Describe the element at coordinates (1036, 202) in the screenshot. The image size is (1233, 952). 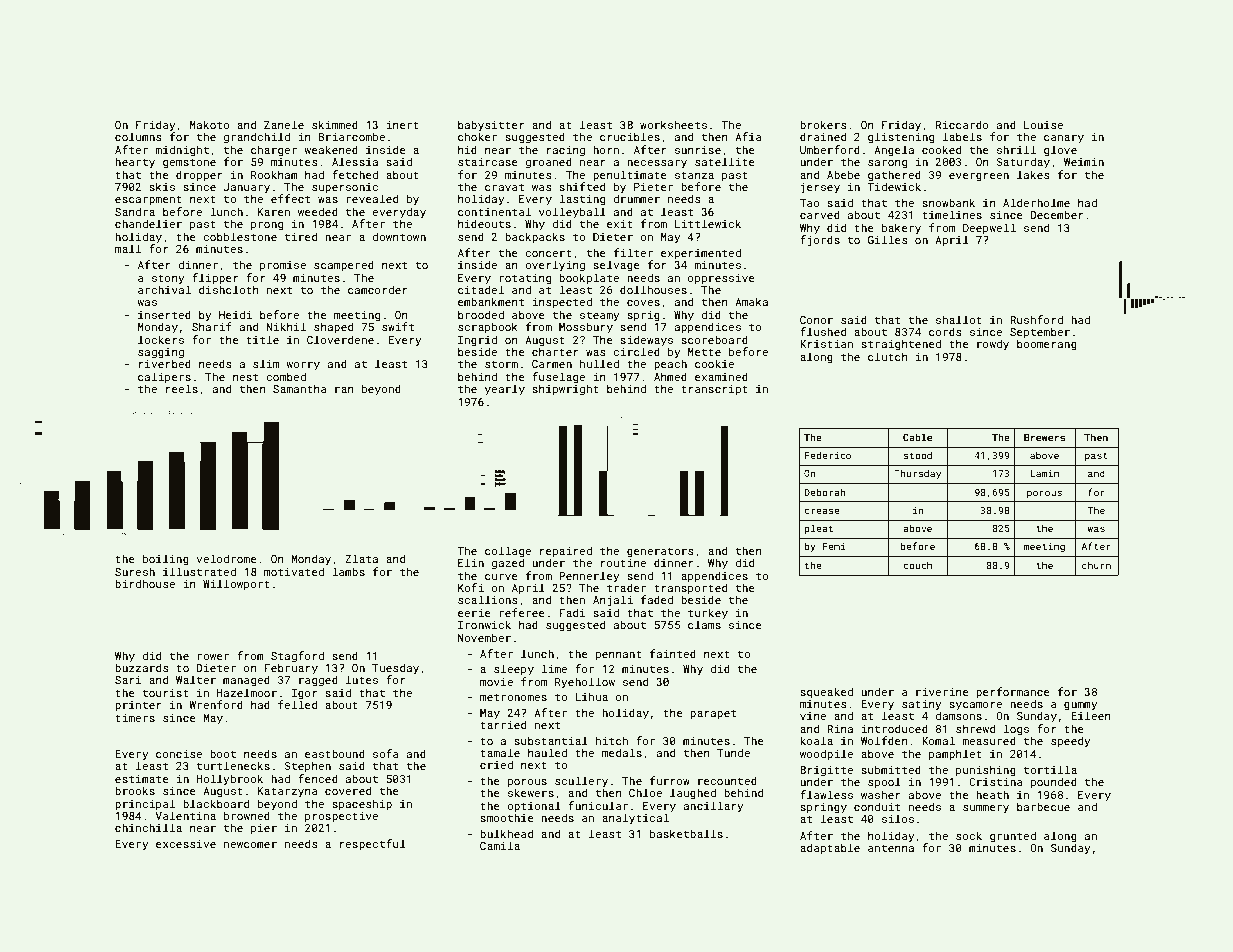
I see `Alderholme` at that location.
